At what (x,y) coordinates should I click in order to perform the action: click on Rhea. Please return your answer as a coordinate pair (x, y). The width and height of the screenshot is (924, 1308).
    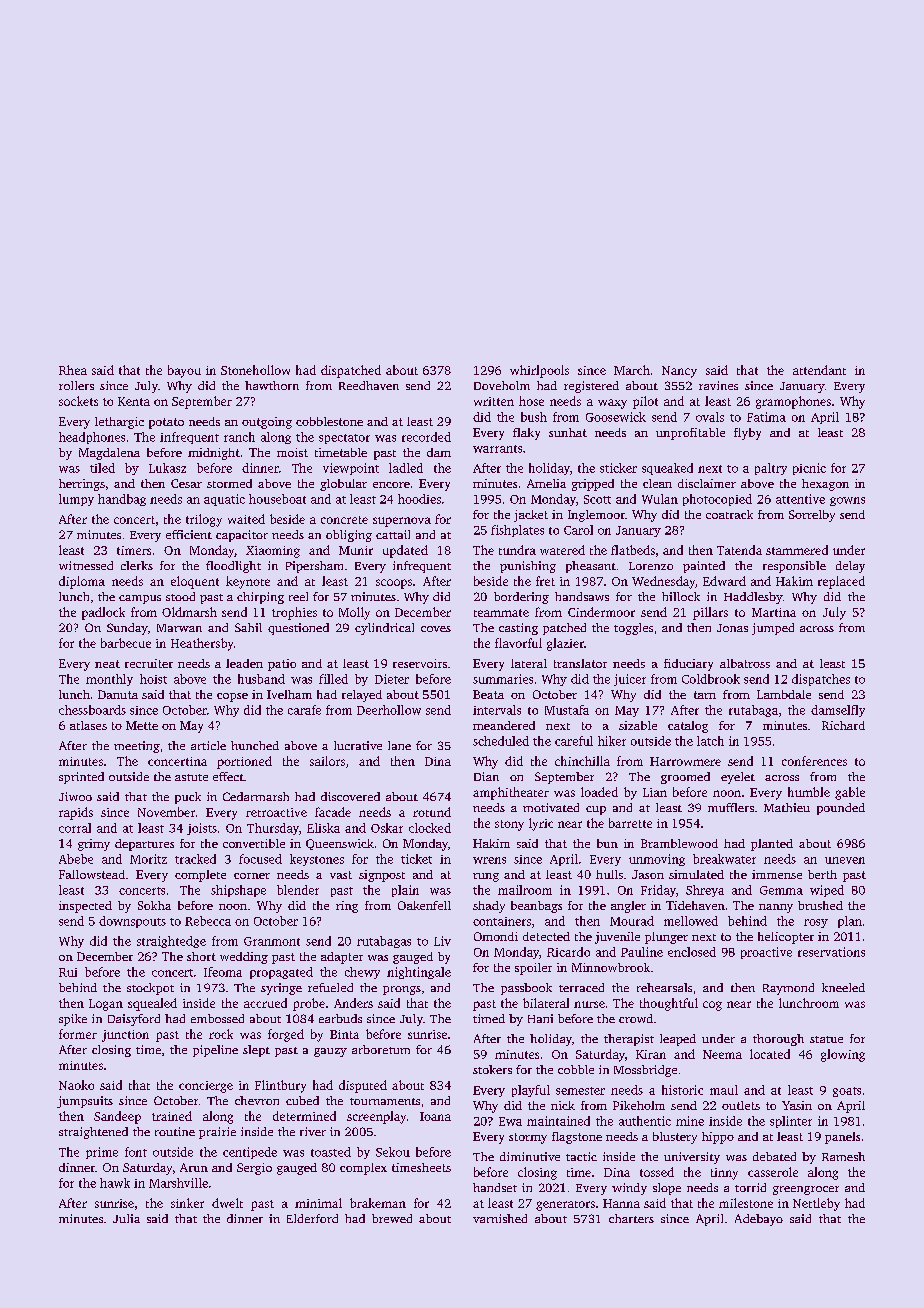
    Looking at the image, I should click on (73, 370).
